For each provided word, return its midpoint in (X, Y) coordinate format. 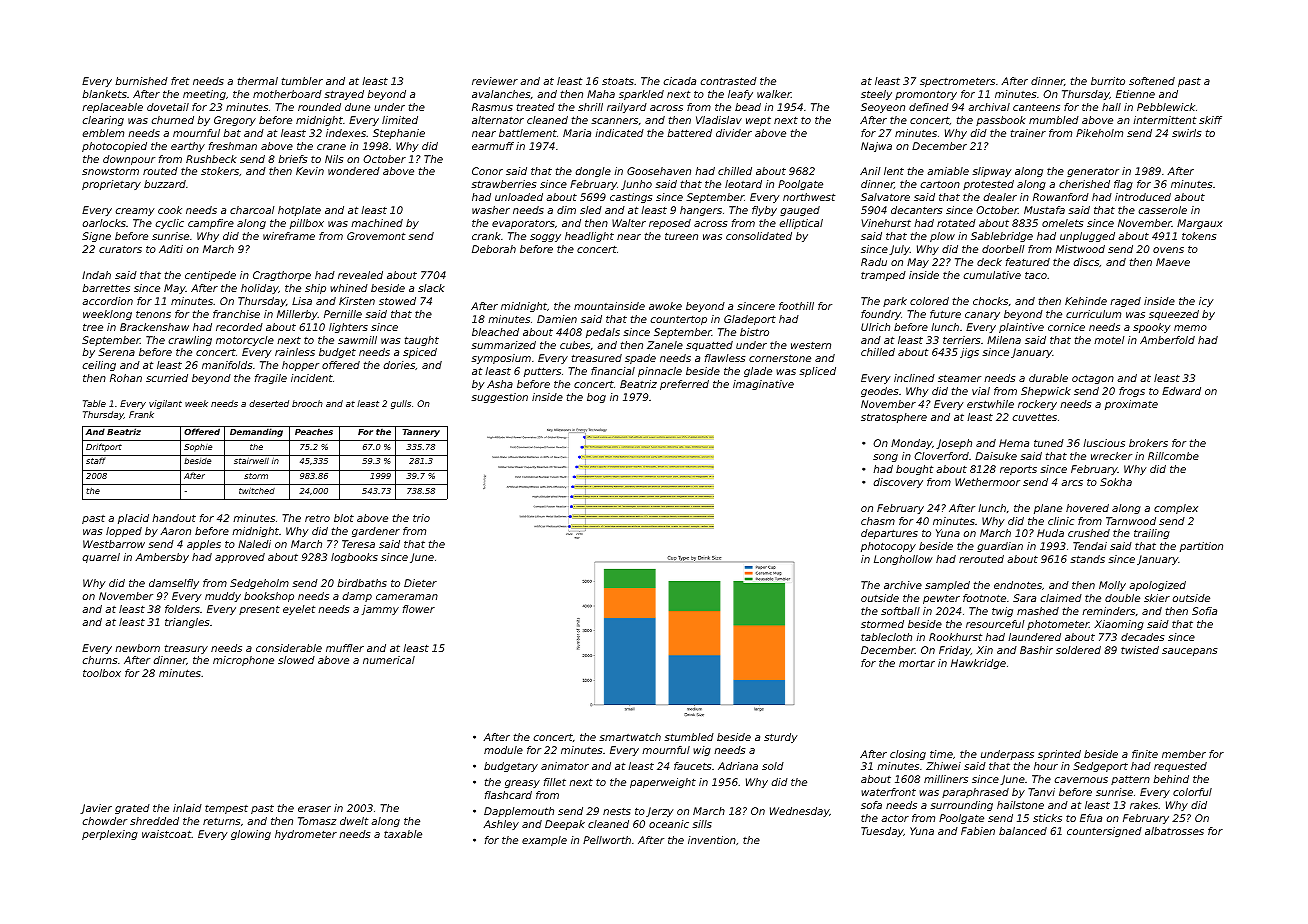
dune (357, 107)
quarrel (101, 558)
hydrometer (306, 835)
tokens (1199, 236)
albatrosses (1174, 831)
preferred (684, 385)
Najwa (876, 147)
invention (712, 840)
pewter (941, 599)
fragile (271, 379)
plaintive (1021, 328)
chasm (878, 521)
